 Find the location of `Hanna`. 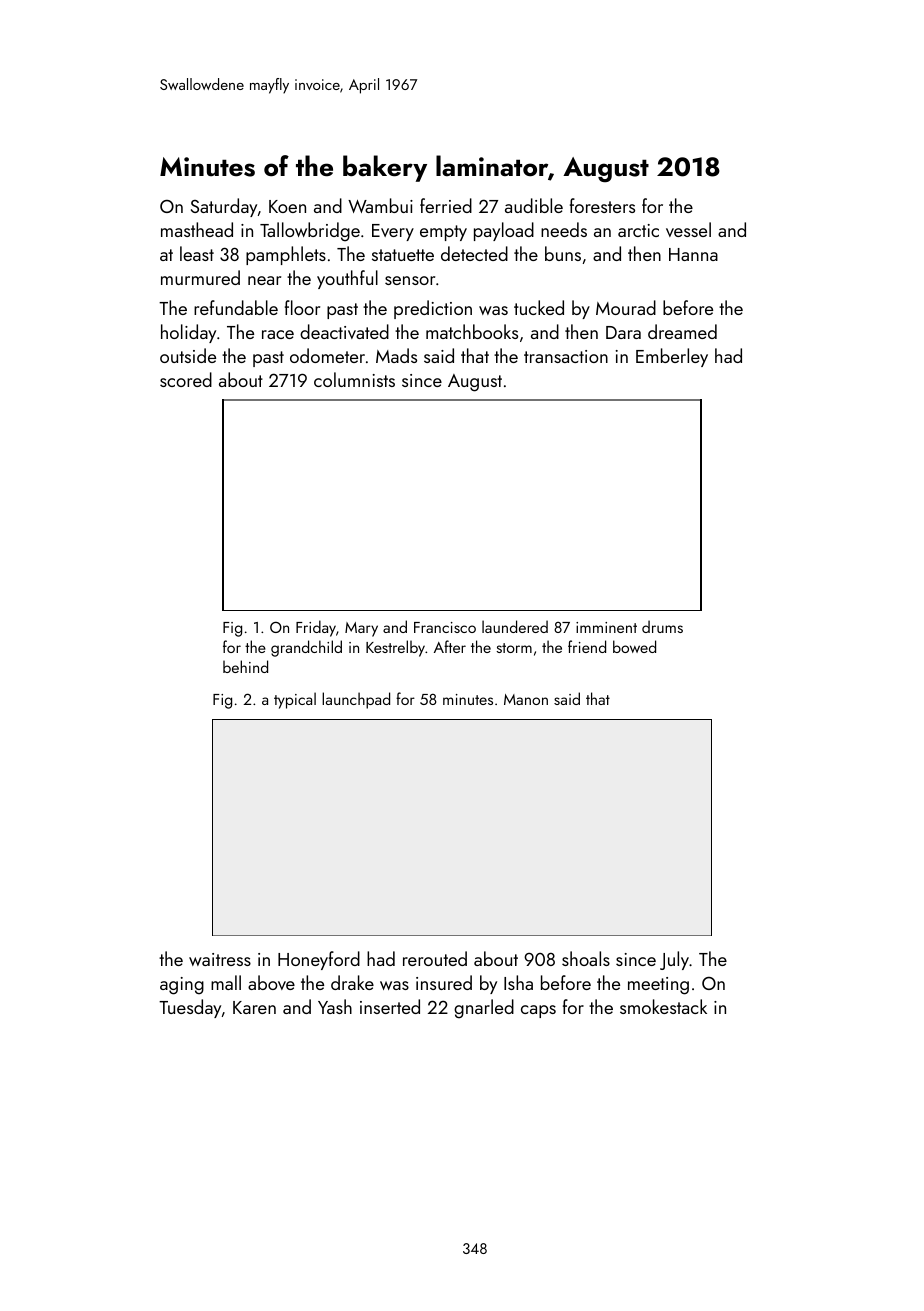

Hanna is located at coordinates (693, 254).
